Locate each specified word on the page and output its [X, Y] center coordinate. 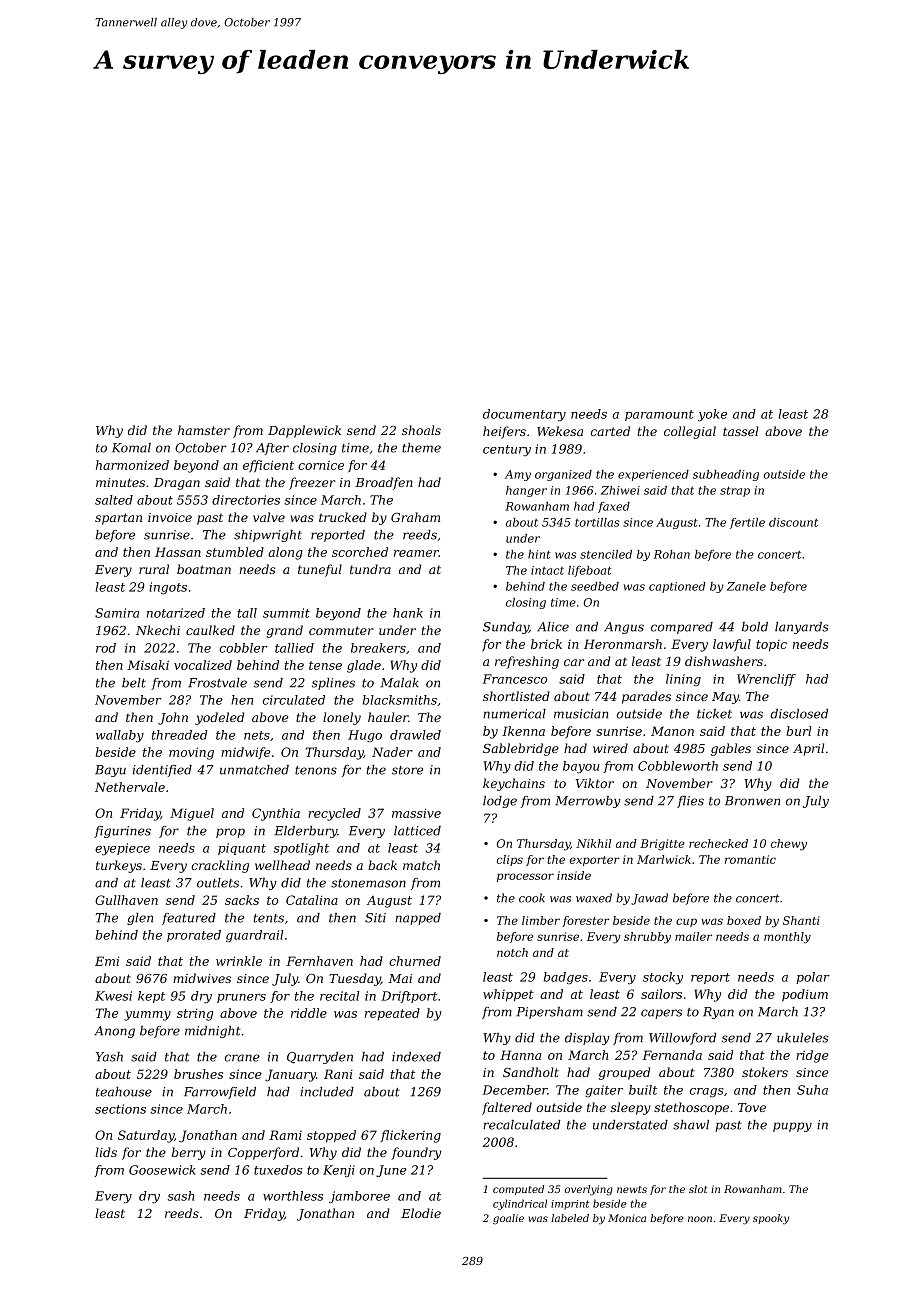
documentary [524, 415]
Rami [285, 1135]
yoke [712, 415]
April [808, 749]
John [173, 718]
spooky [771, 1219]
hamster [204, 430]
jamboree [359, 1197]
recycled [334, 814]
